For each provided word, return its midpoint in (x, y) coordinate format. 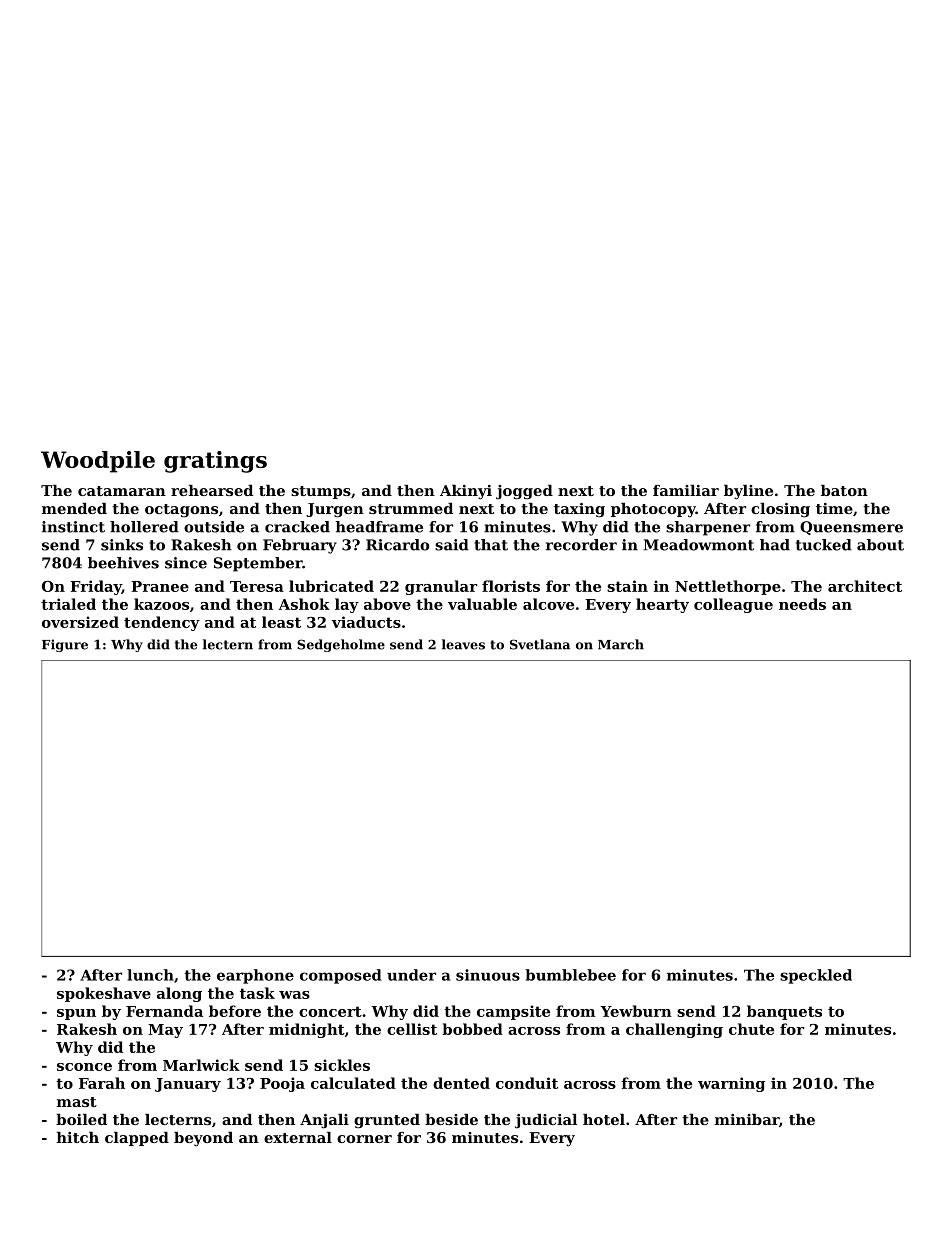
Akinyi (466, 492)
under (411, 975)
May (165, 1031)
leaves (463, 644)
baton (844, 490)
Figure (65, 645)
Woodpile (98, 462)
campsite (513, 1012)
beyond (203, 1139)
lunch (150, 975)
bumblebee (570, 975)
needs (802, 604)
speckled (816, 976)
